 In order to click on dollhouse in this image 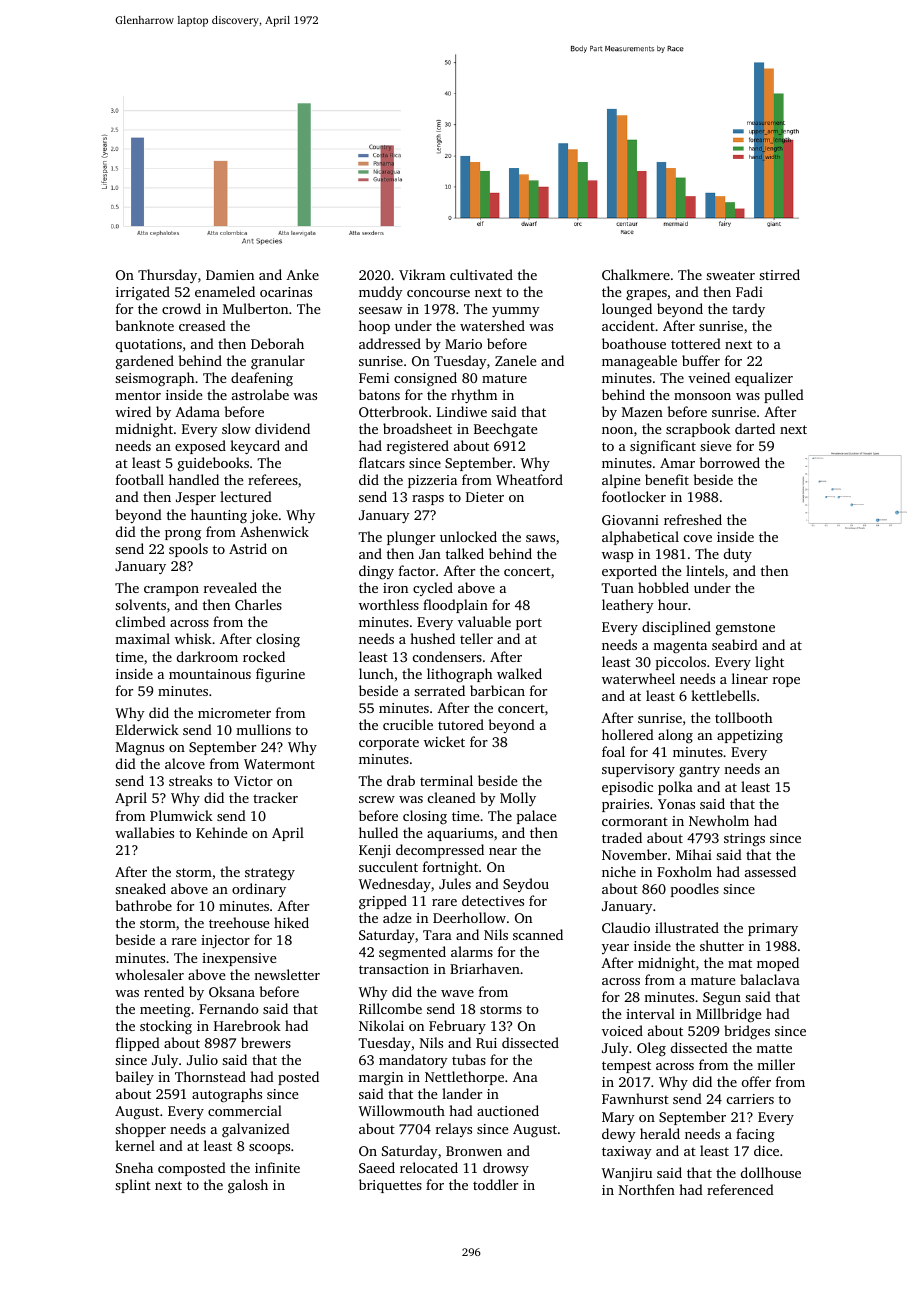, I will do `click(771, 1172)`.
